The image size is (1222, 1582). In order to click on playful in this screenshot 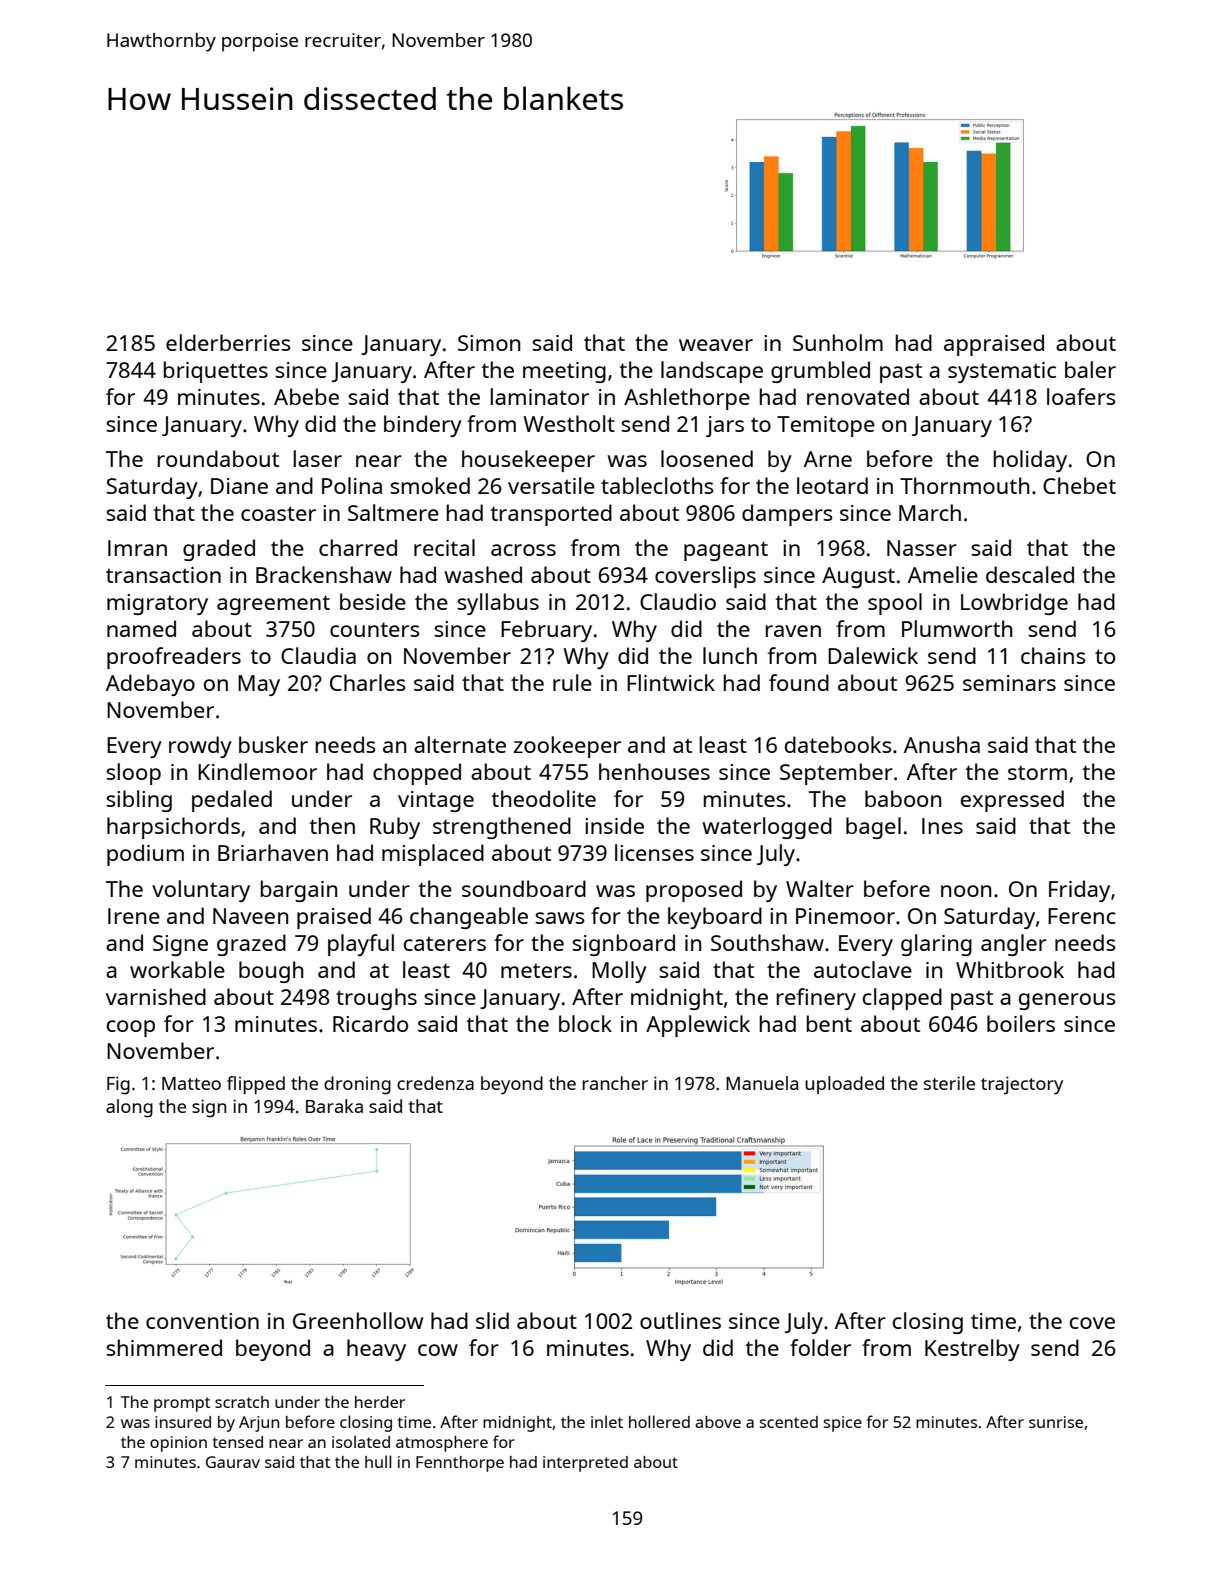, I will do `click(361, 945)`.
